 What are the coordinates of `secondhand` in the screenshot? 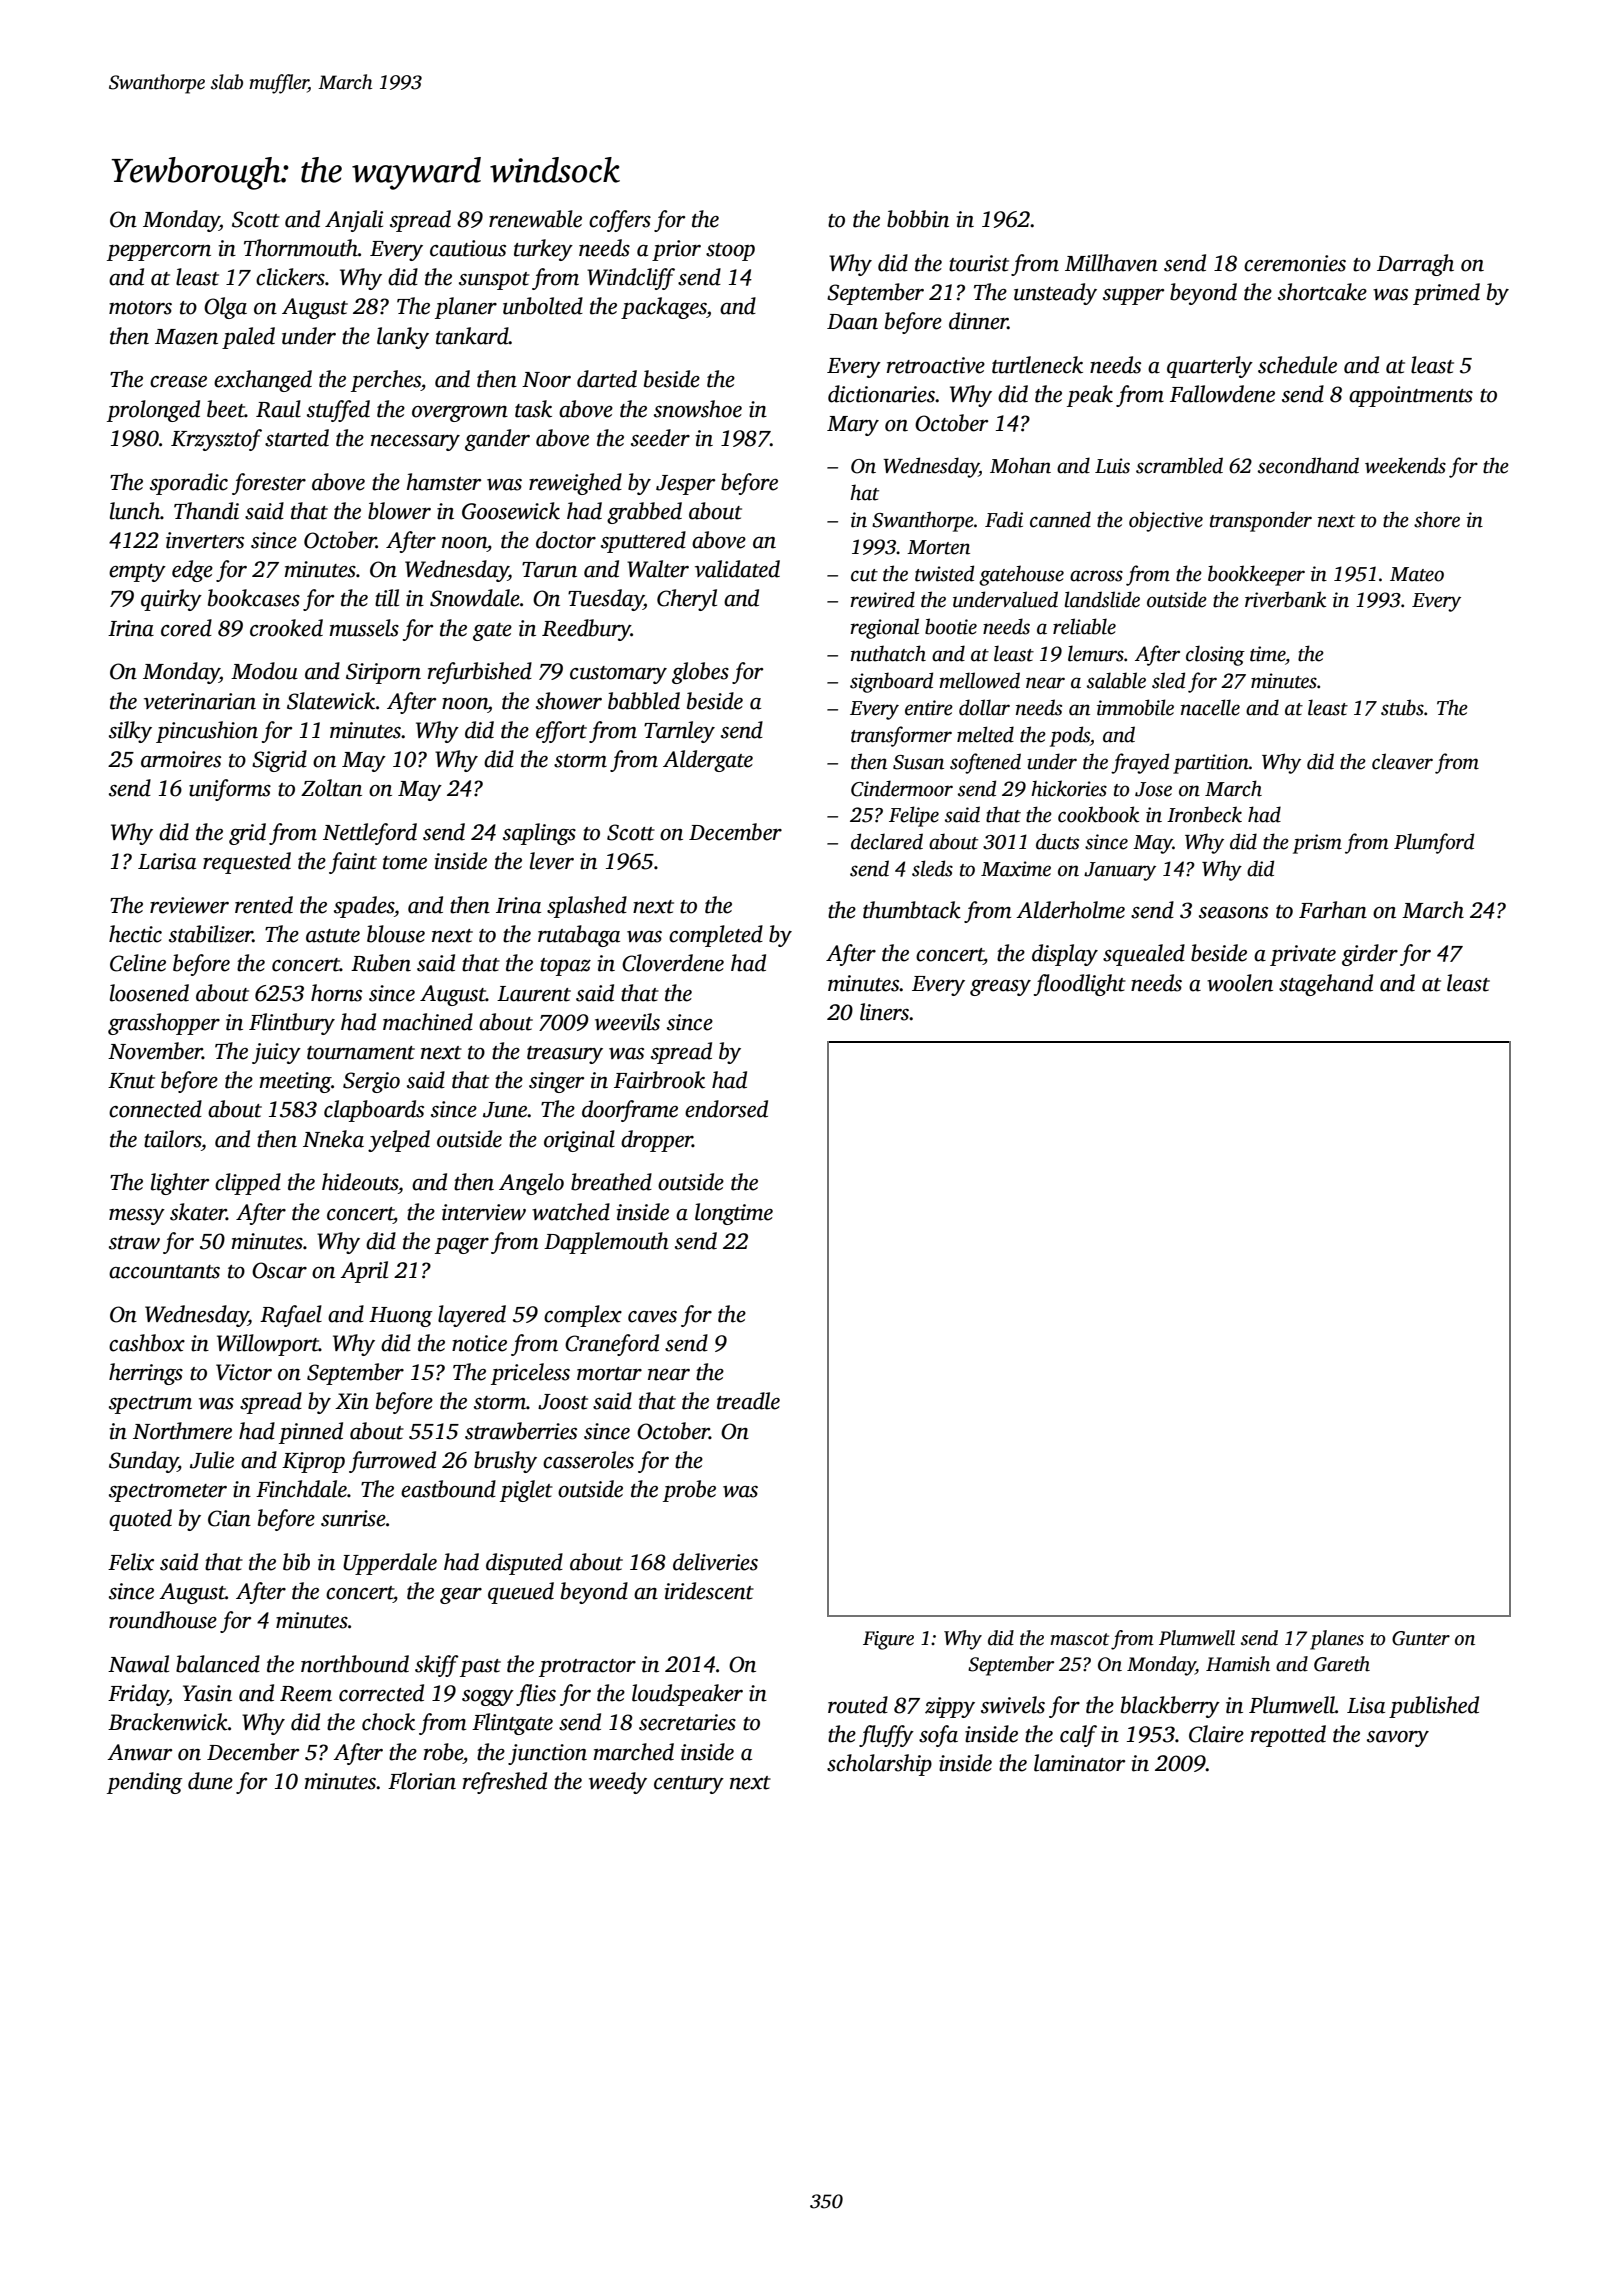 It's located at (1308, 465).
